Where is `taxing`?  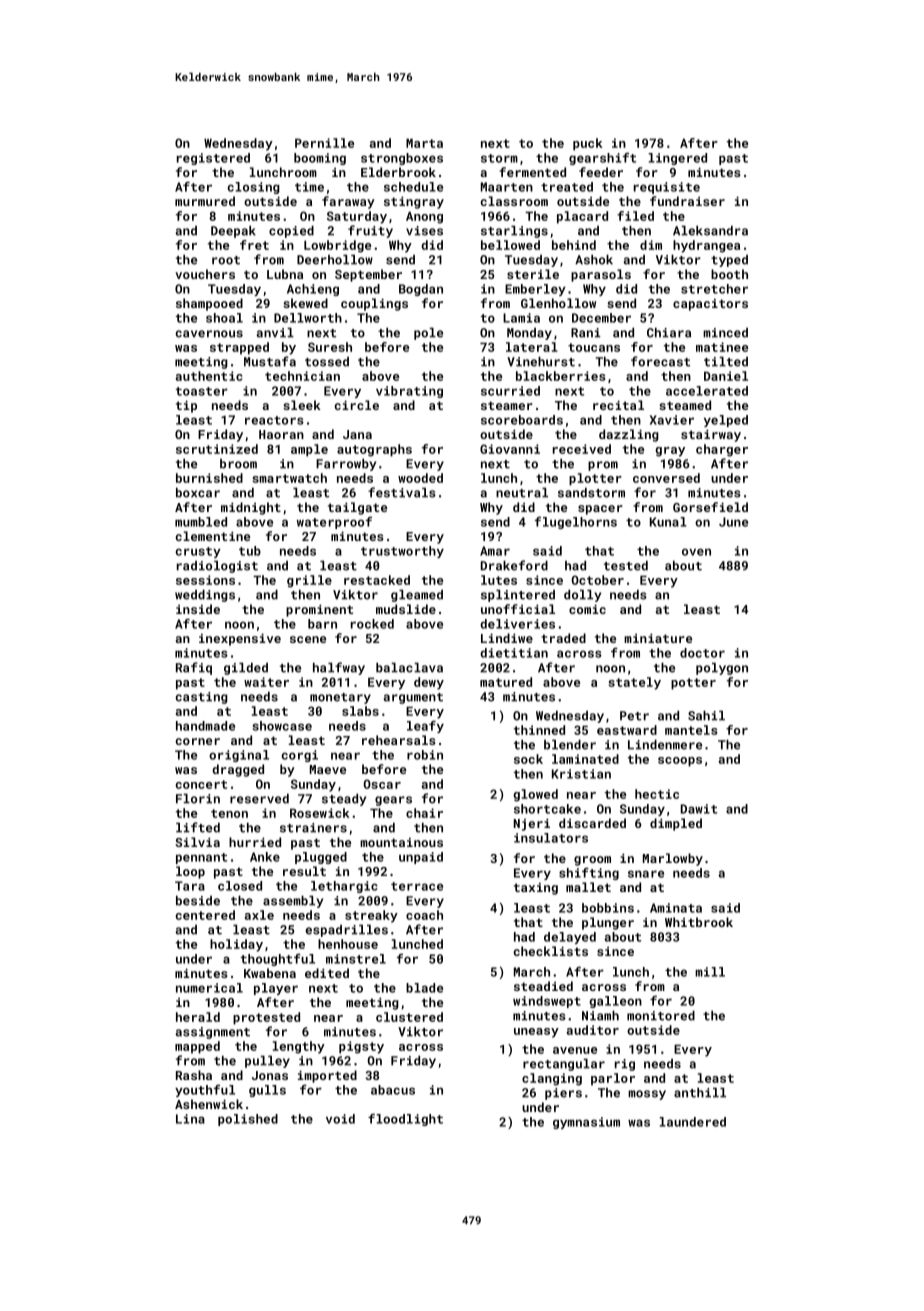 taxing is located at coordinates (536, 889).
